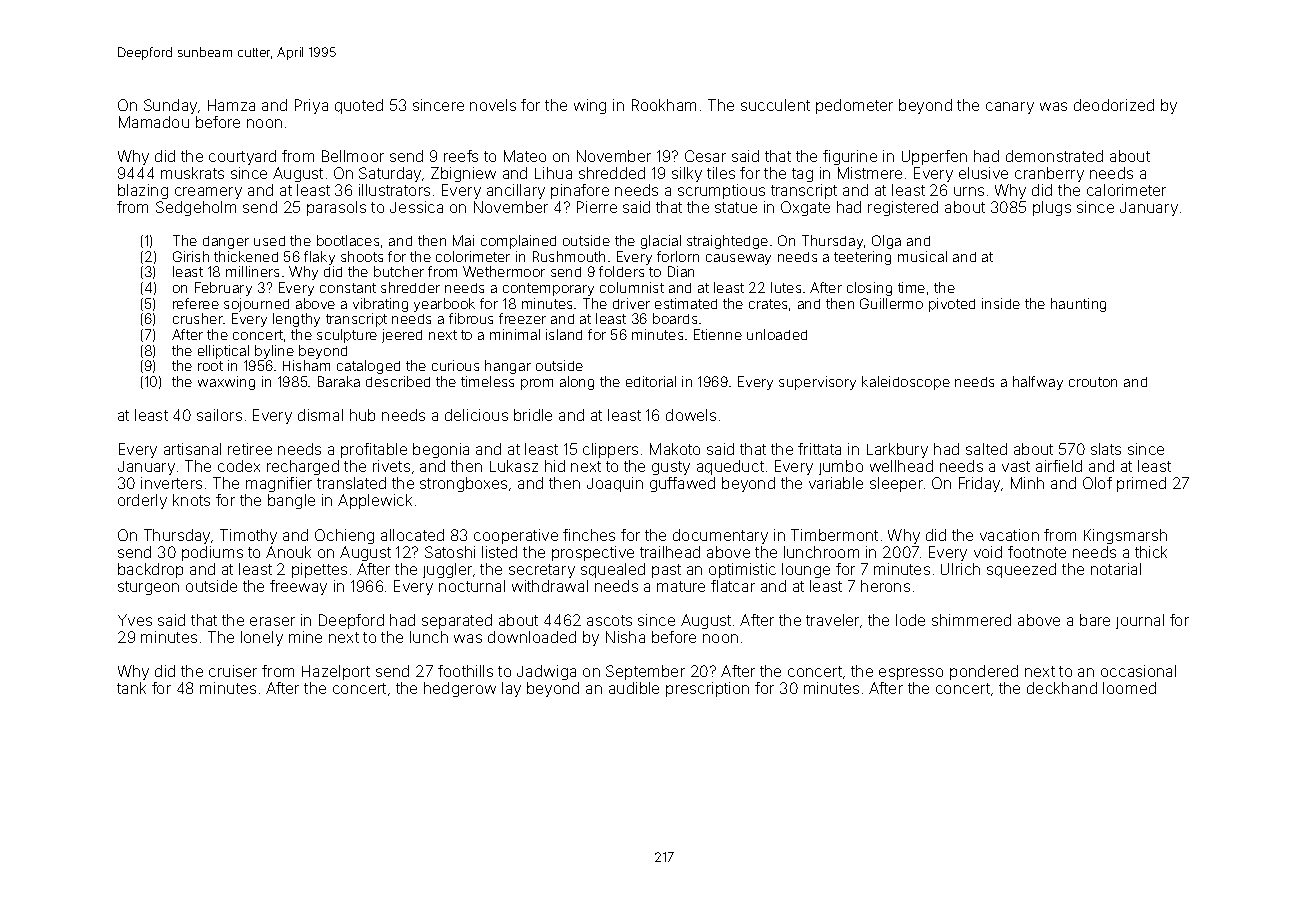  I want to click on lengthy, so click(296, 320).
